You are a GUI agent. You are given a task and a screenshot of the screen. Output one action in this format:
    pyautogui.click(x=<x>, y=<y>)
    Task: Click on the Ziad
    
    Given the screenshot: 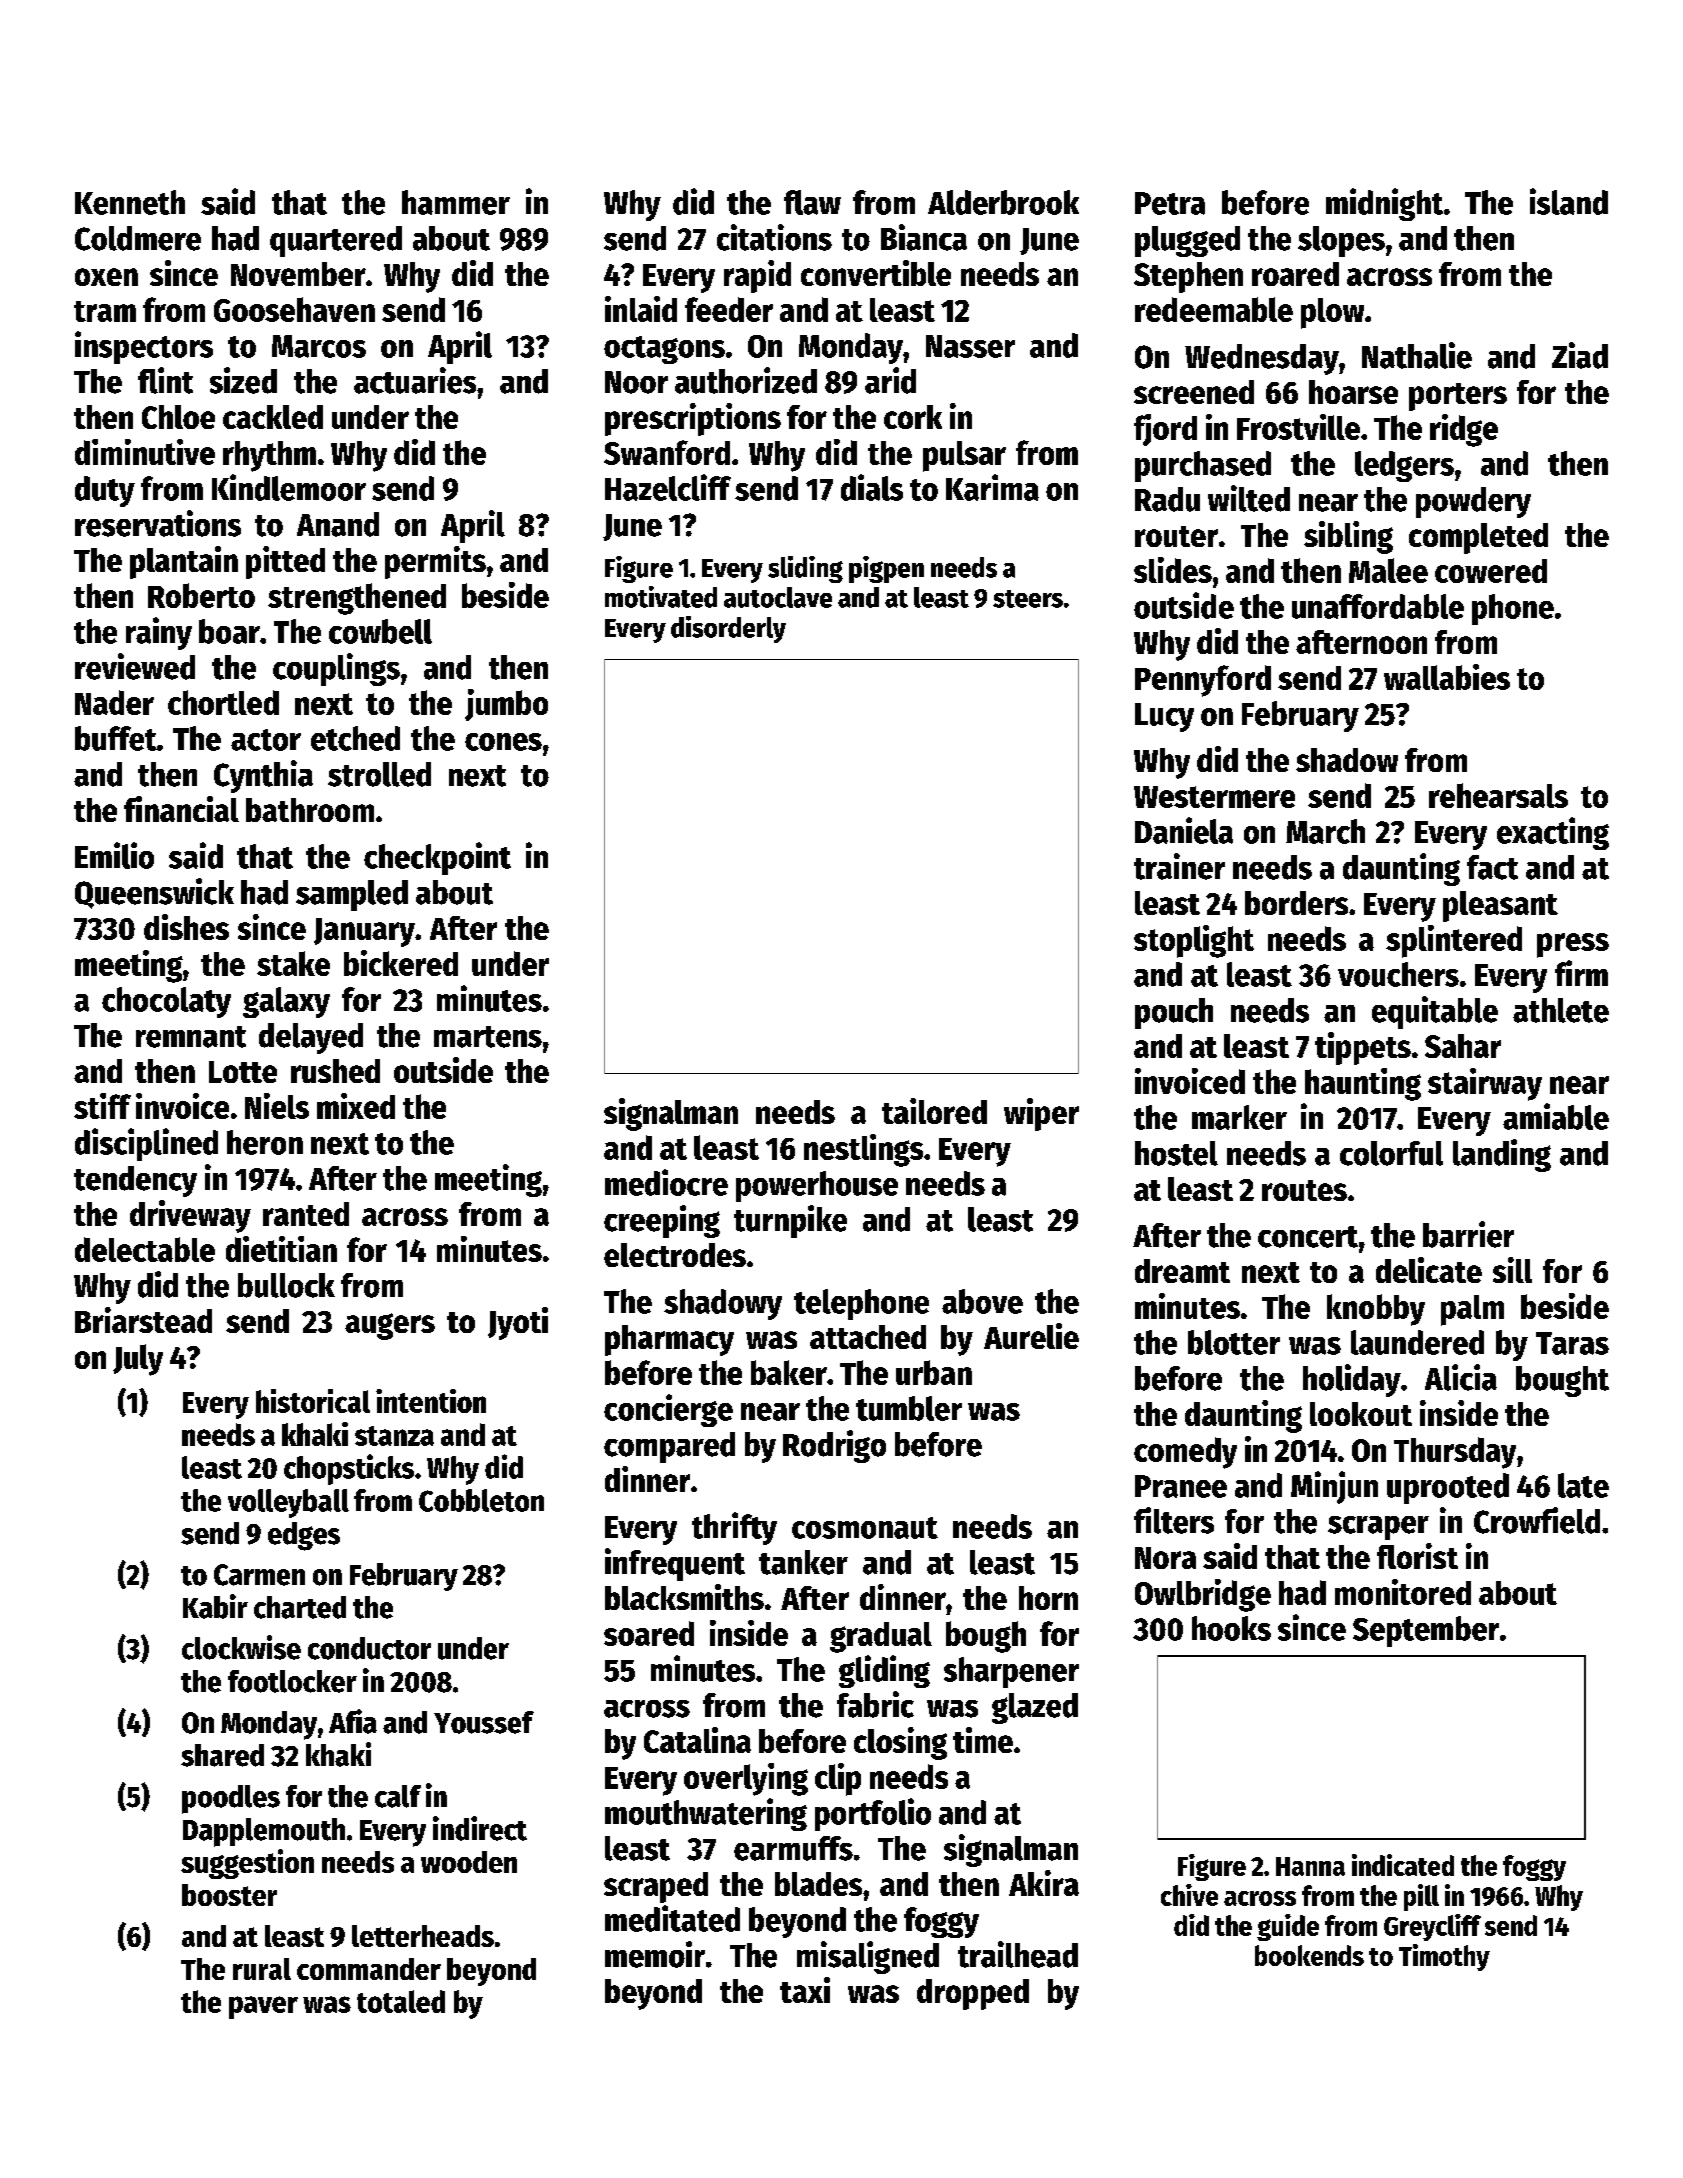 What is the action you would take?
    pyautogui.click(x=1580, y=355)
